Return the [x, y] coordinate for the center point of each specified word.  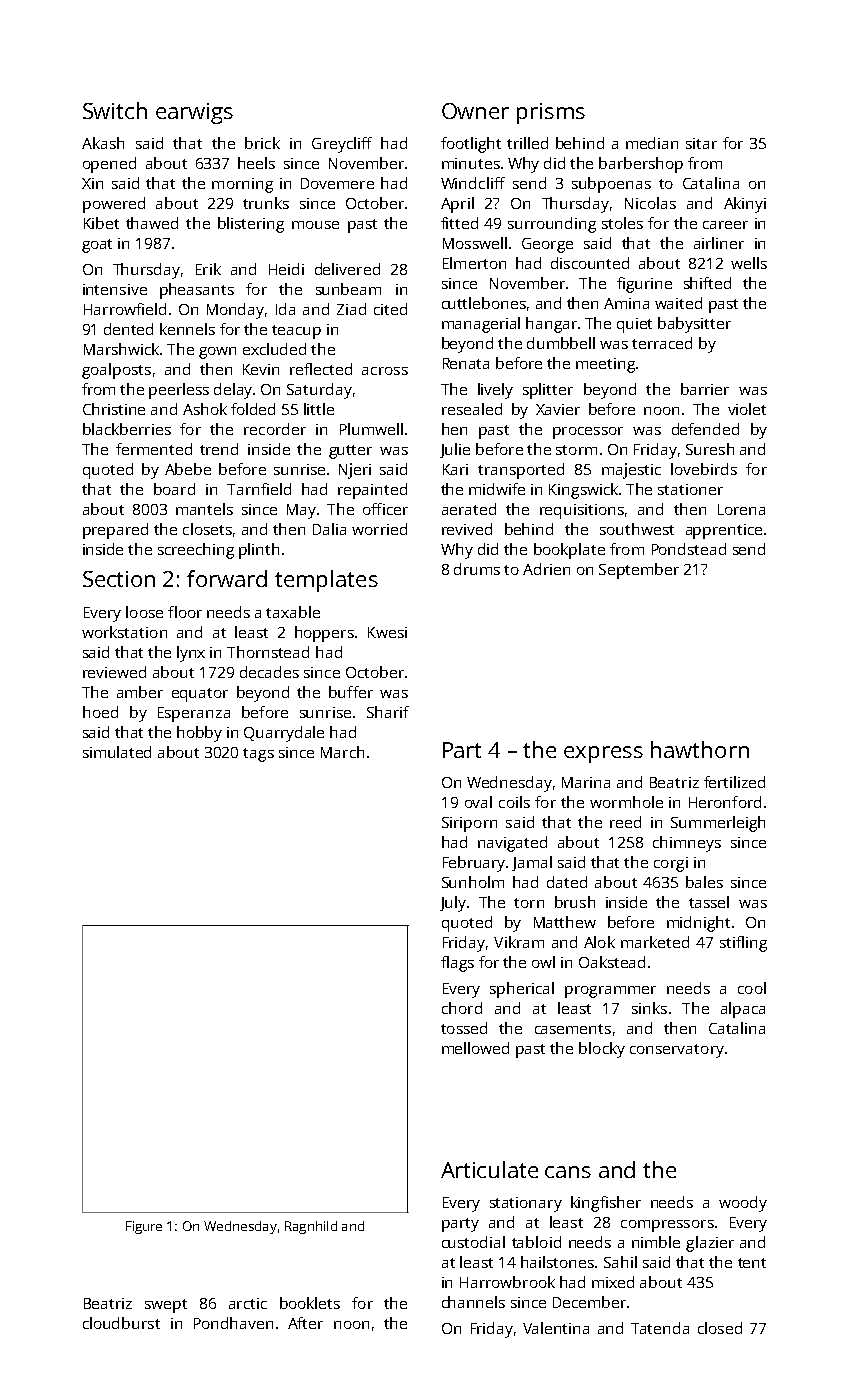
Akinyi [745, 205]
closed [720, 1328]
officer [385, 509]
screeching [196, 551]
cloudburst [121, 1323]
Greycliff [342, 145]
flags [457, 964]
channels [473, 1302]
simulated [117, 752]
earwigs [194, 113]
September [639, 571]
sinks [649, 1008]
